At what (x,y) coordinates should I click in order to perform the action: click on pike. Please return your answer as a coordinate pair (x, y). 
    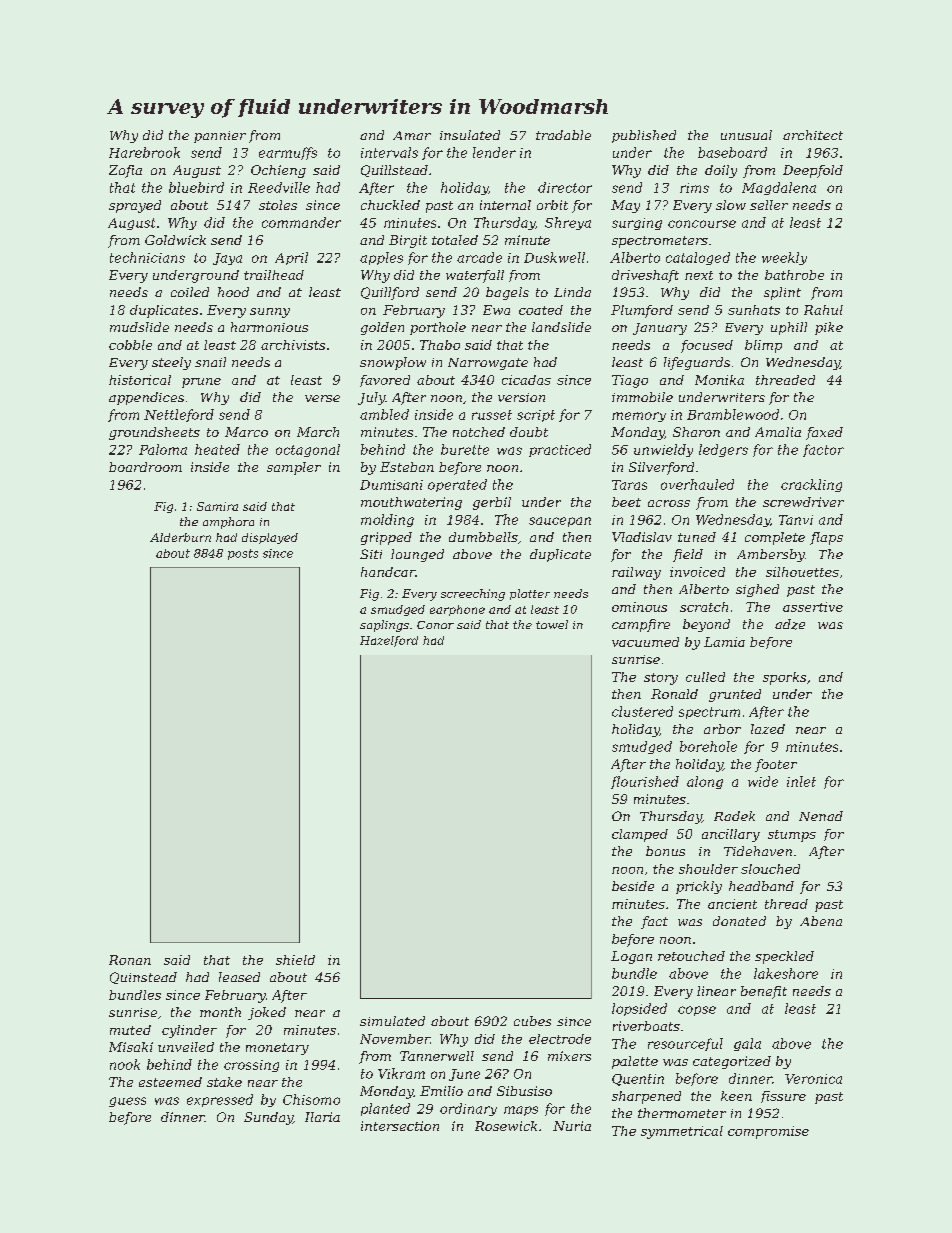
    Looking at the image, I should click on (829, 328).
